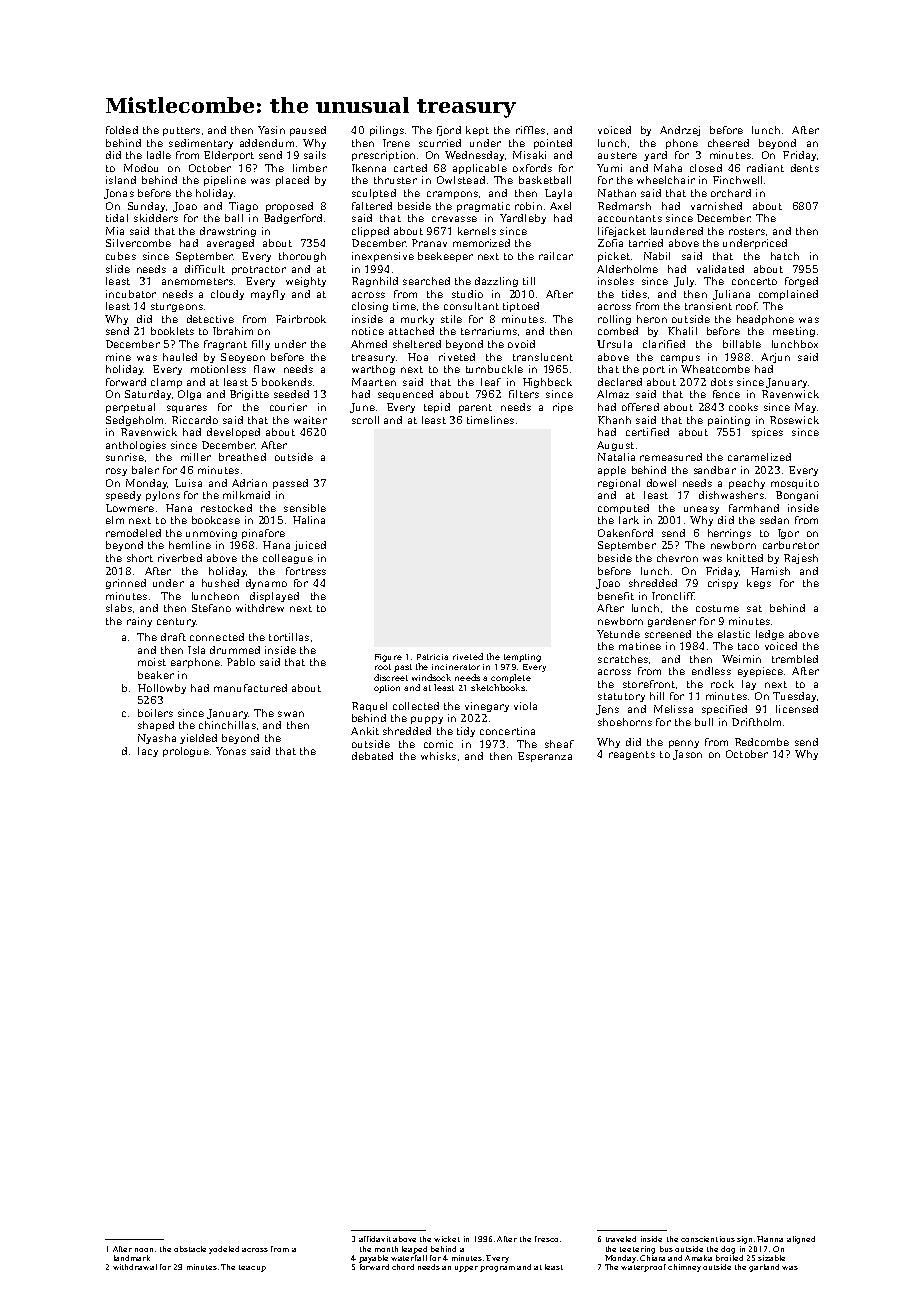 This screenshot has height=1308, width=924. What do you see at coordinates (246, 495) in the screenshot?
I see `milkmaid` at bounding box center [246, 495].
